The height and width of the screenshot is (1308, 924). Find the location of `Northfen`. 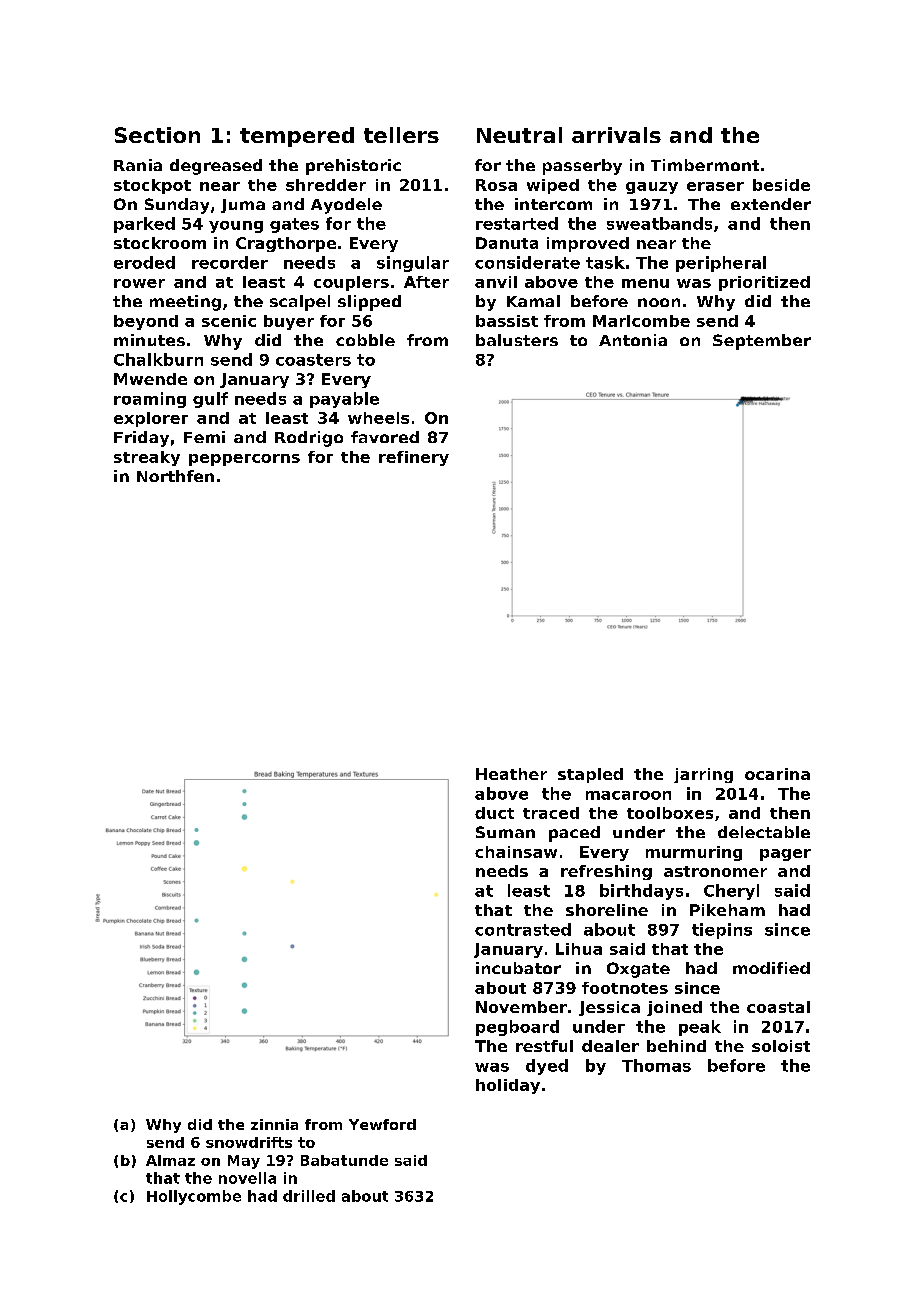

Northfen is located at coordinates (175, 476).
